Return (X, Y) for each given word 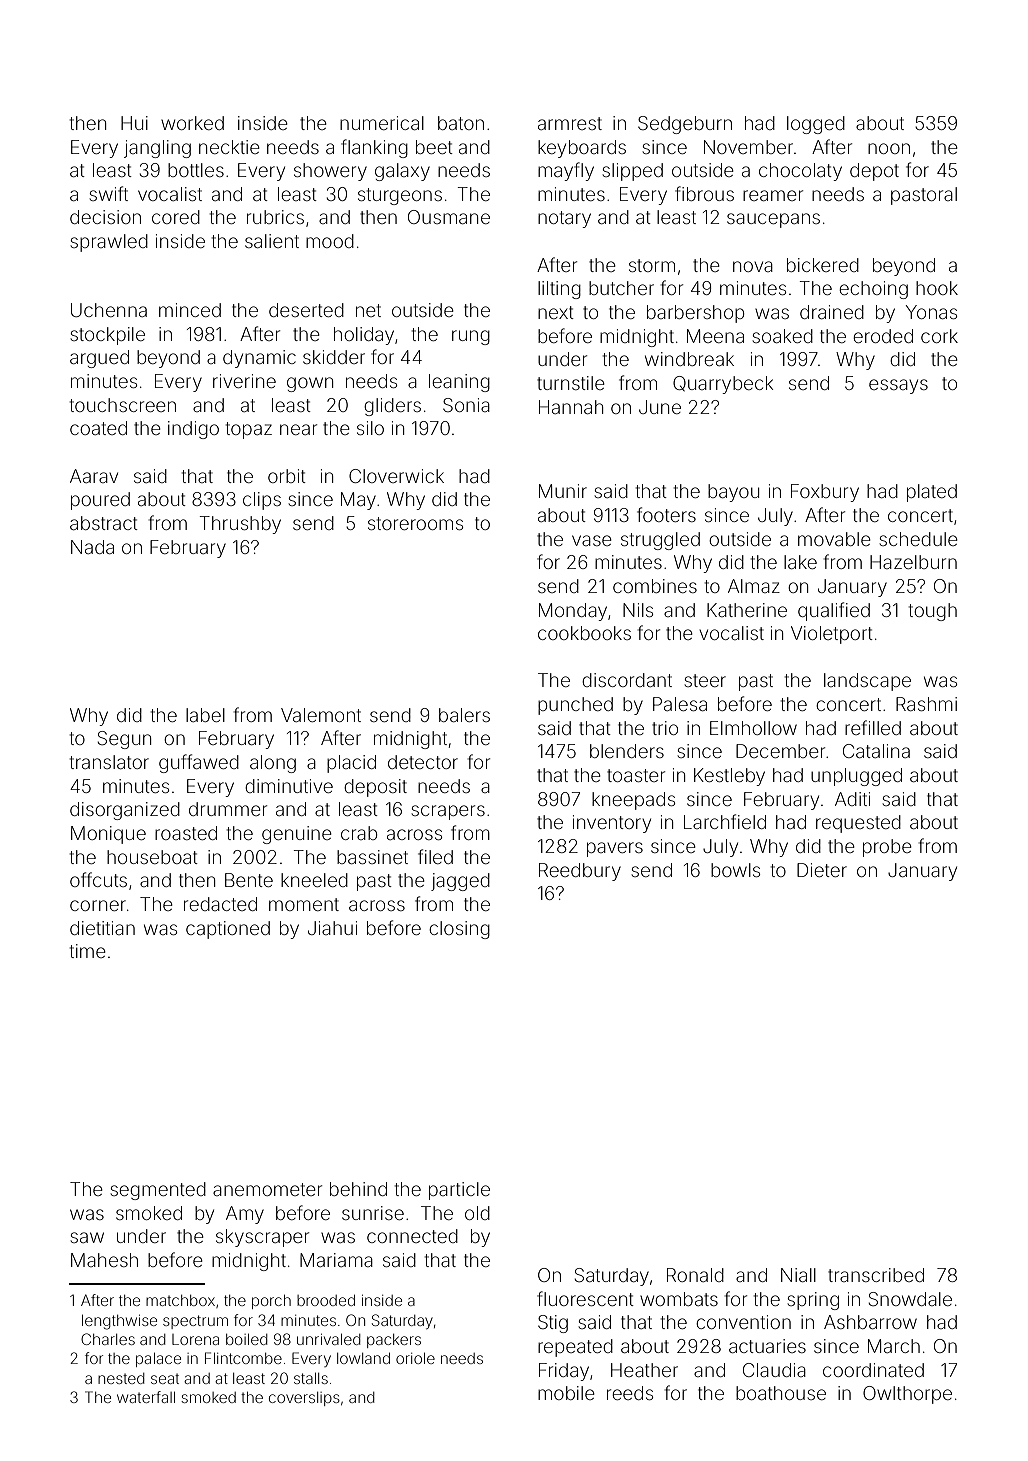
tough (933, 612)
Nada (92, 547)
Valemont (321, 715)
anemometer (267, 1189)
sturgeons (400, 196)
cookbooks (584, 633)
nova (753, 266)
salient (272, 241)
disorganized (125, 811)
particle (459, 1191)
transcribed (876, 1275)
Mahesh (104, 1260)
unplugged (856, 777)
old (477, 1213)
